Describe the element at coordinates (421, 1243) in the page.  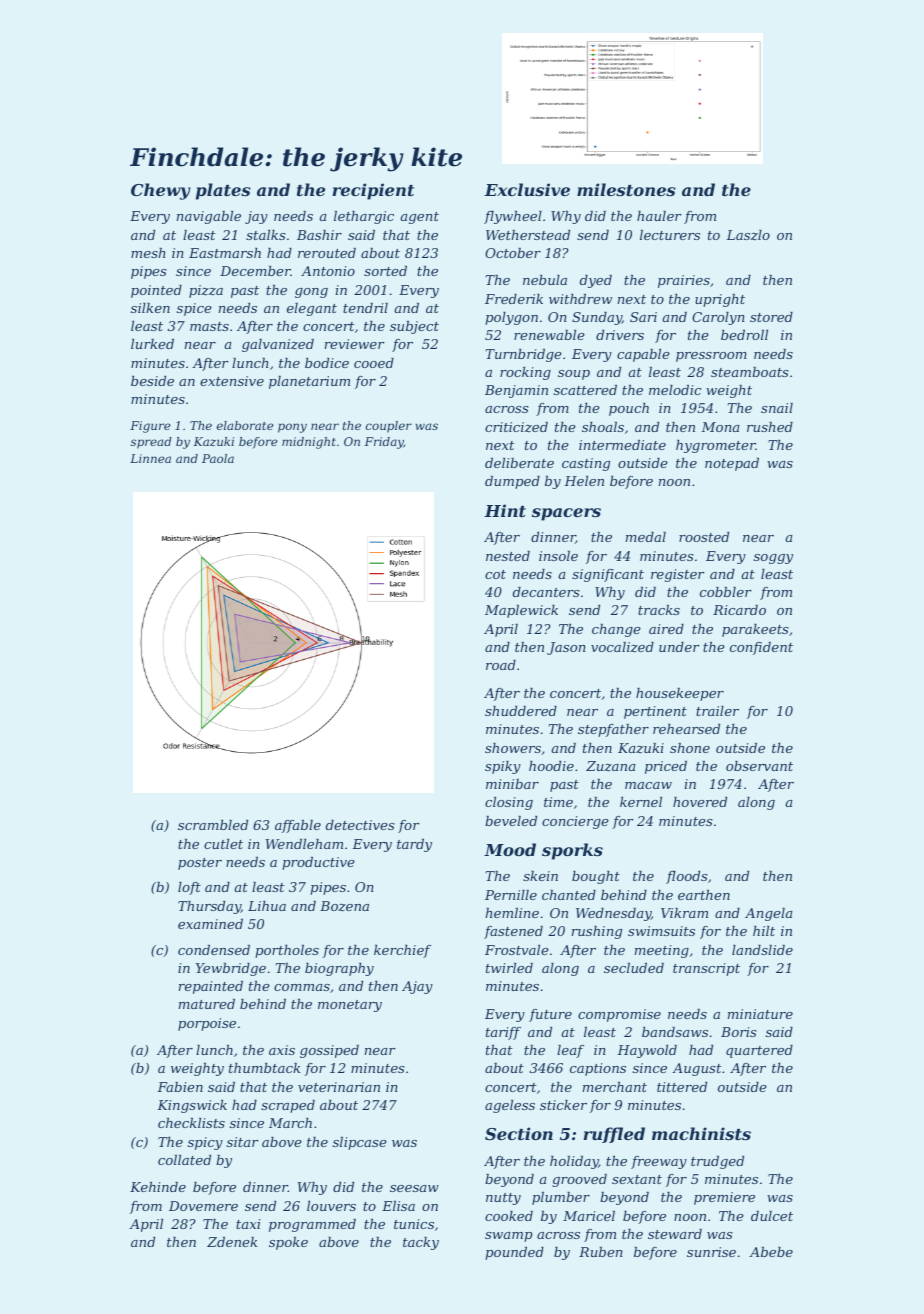
I see `tacky` at that location.
